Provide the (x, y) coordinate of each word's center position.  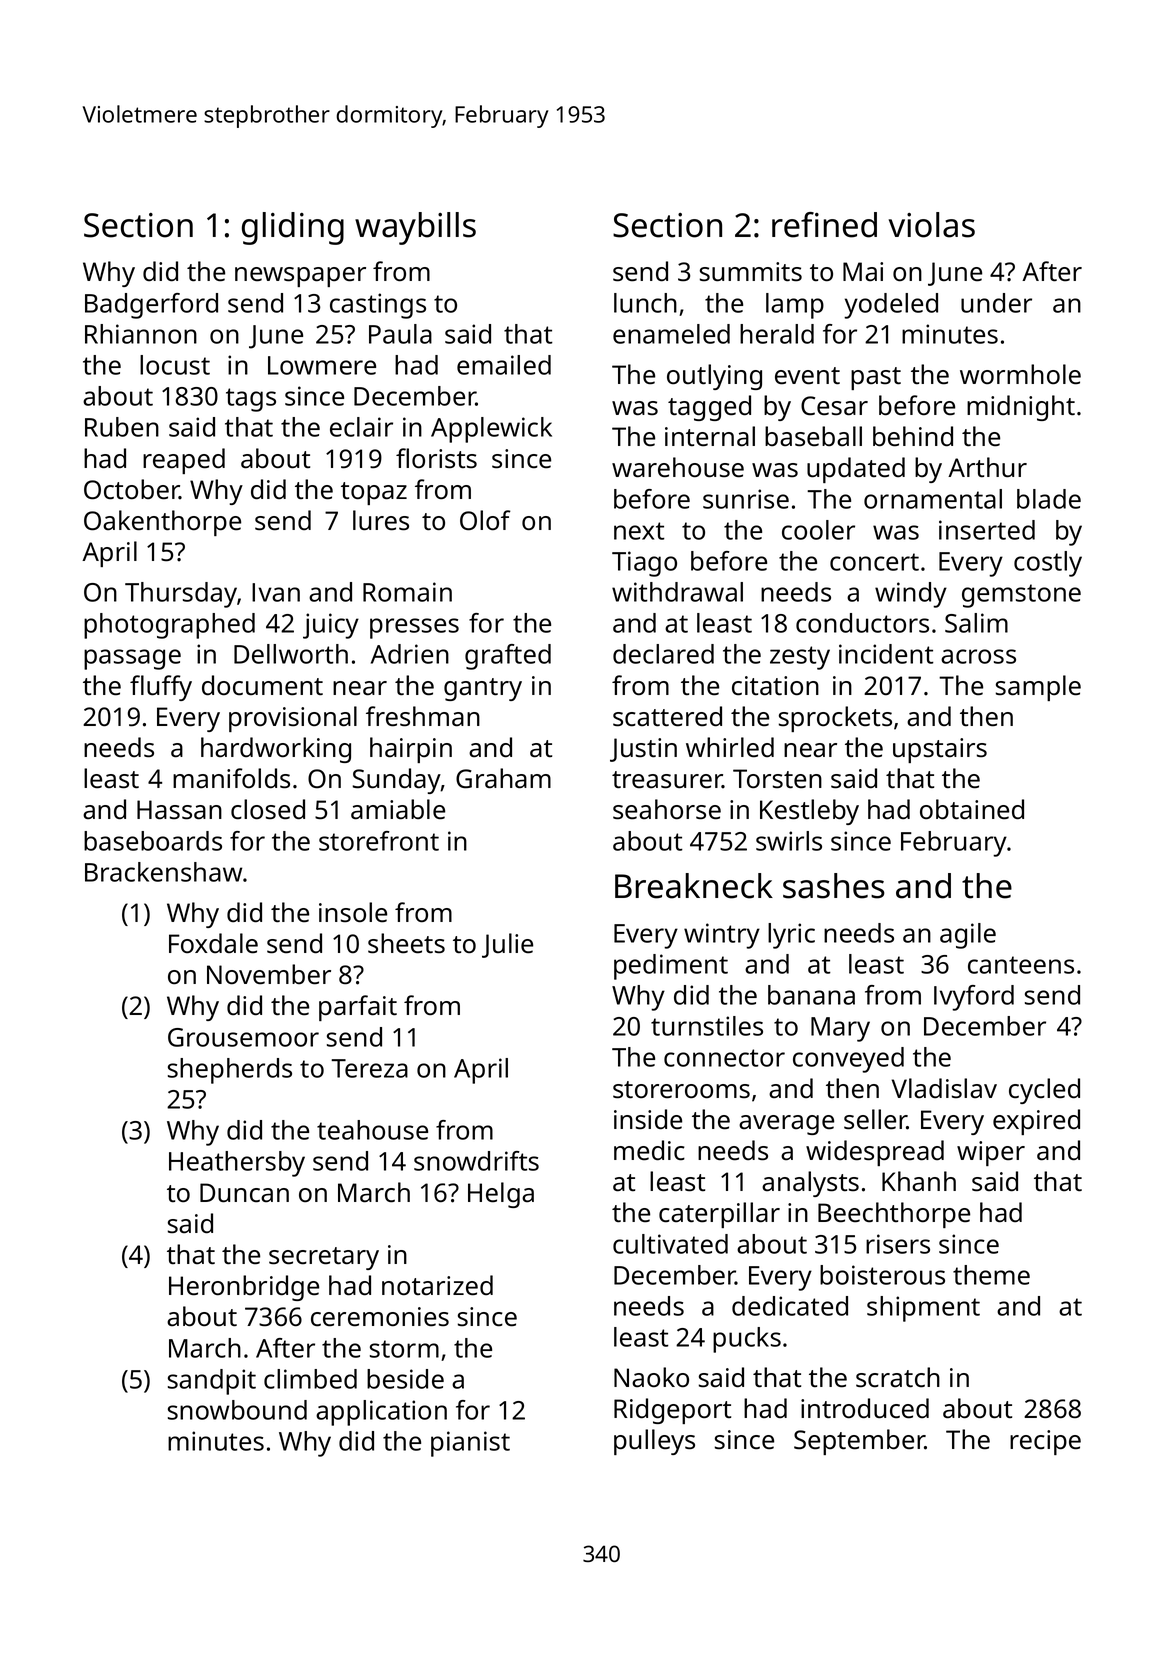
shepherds (230, 1071)
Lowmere (322, 365)
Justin (643, 750)
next (639, 531)
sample (1038, 688)
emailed (504, 365)
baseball (813, 436)
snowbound (237, 1410)
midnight (1021, 408)
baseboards (153, 841)
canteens (1021, 965)
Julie (507, 945)
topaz (374, 493)
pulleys (654, 1442)
